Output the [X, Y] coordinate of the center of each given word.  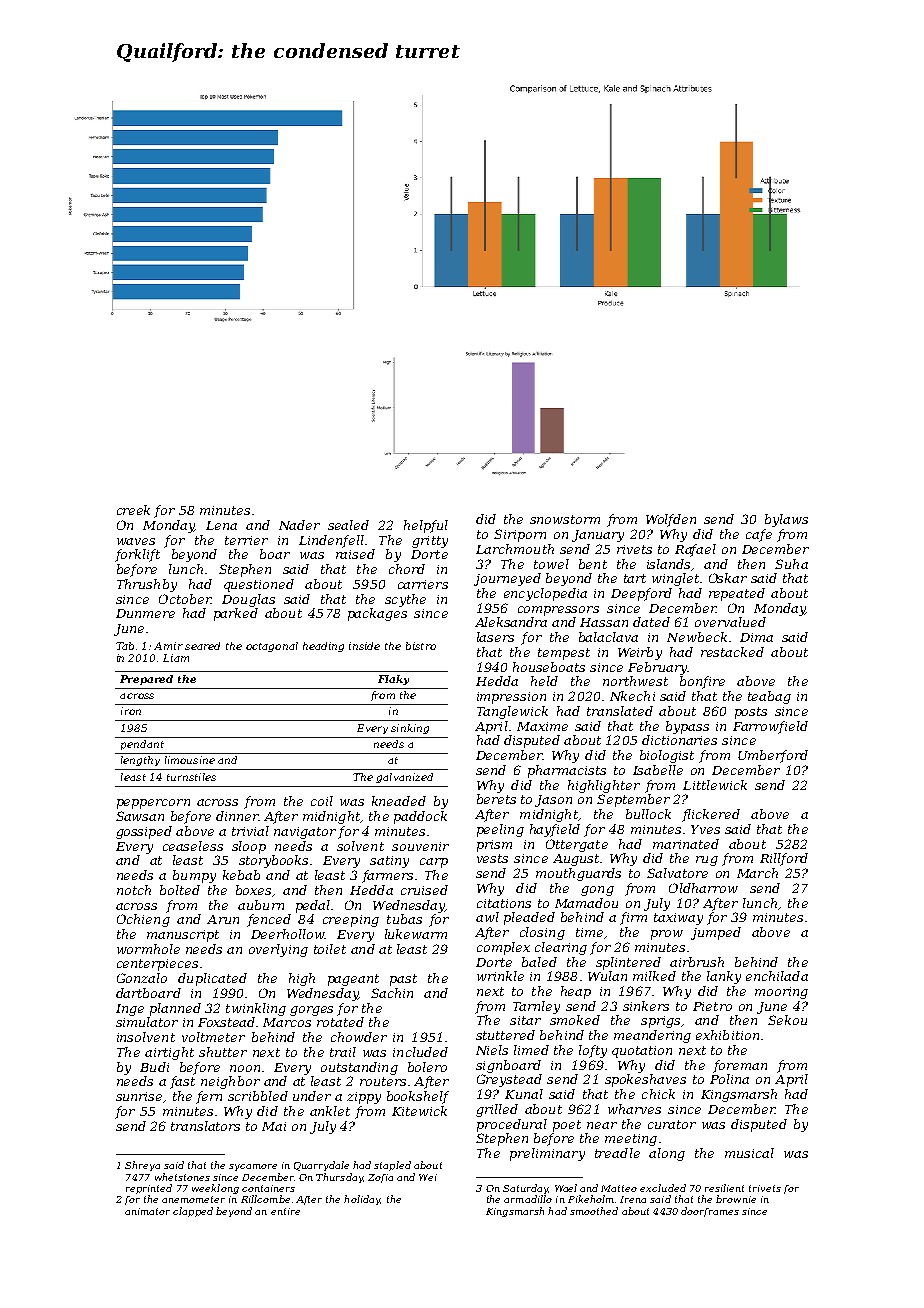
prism [494, 846]
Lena [221, 525]
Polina [729, 1079]
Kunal [524, 1094]
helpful [426, 526]
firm [633, 918]
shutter [223, 1052]
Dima [756, 637]
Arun [223, 919]
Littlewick [715, 785]
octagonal [272, 647]
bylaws [786, 520]
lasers [495, 637]
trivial [250, 831]
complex [503, 948]
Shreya [142, 1166]
